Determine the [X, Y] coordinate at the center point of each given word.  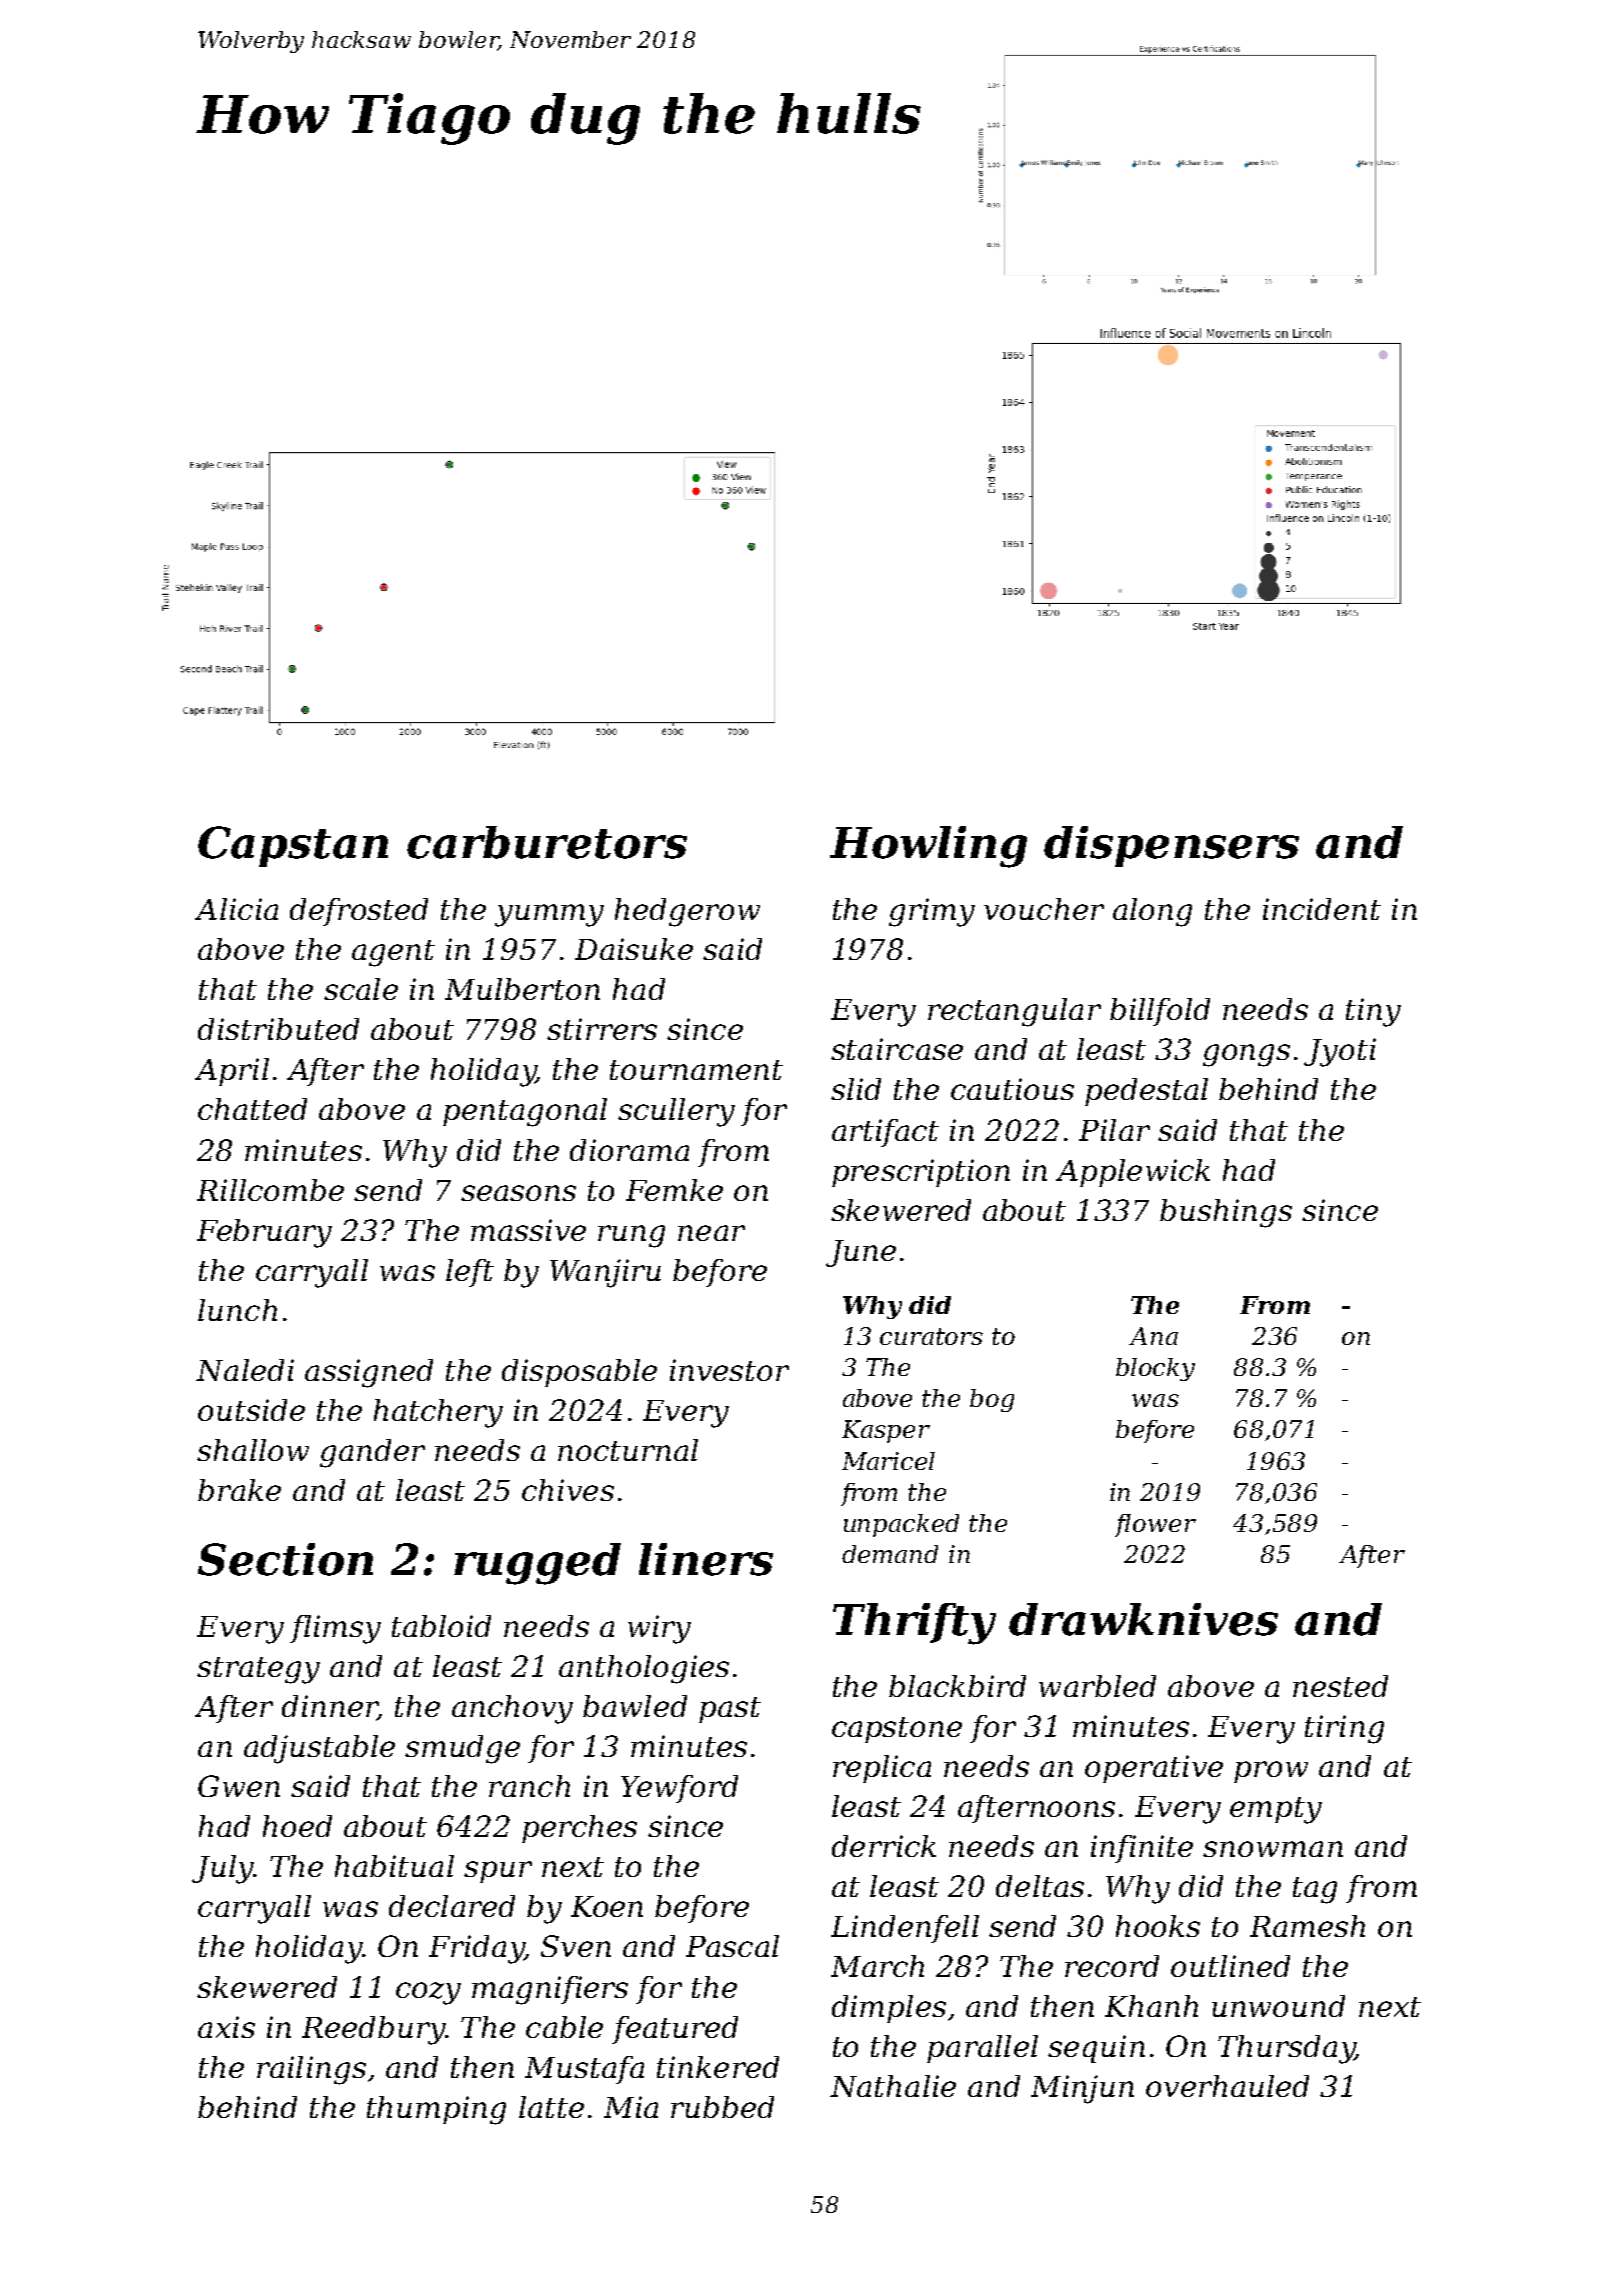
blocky [1155, 1369]
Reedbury [373, 2030]
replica [882, 1769]
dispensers [1171, 846]
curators [931, 1336]
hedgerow [687, 912]
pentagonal [525, 1112]
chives [568, 1490]
